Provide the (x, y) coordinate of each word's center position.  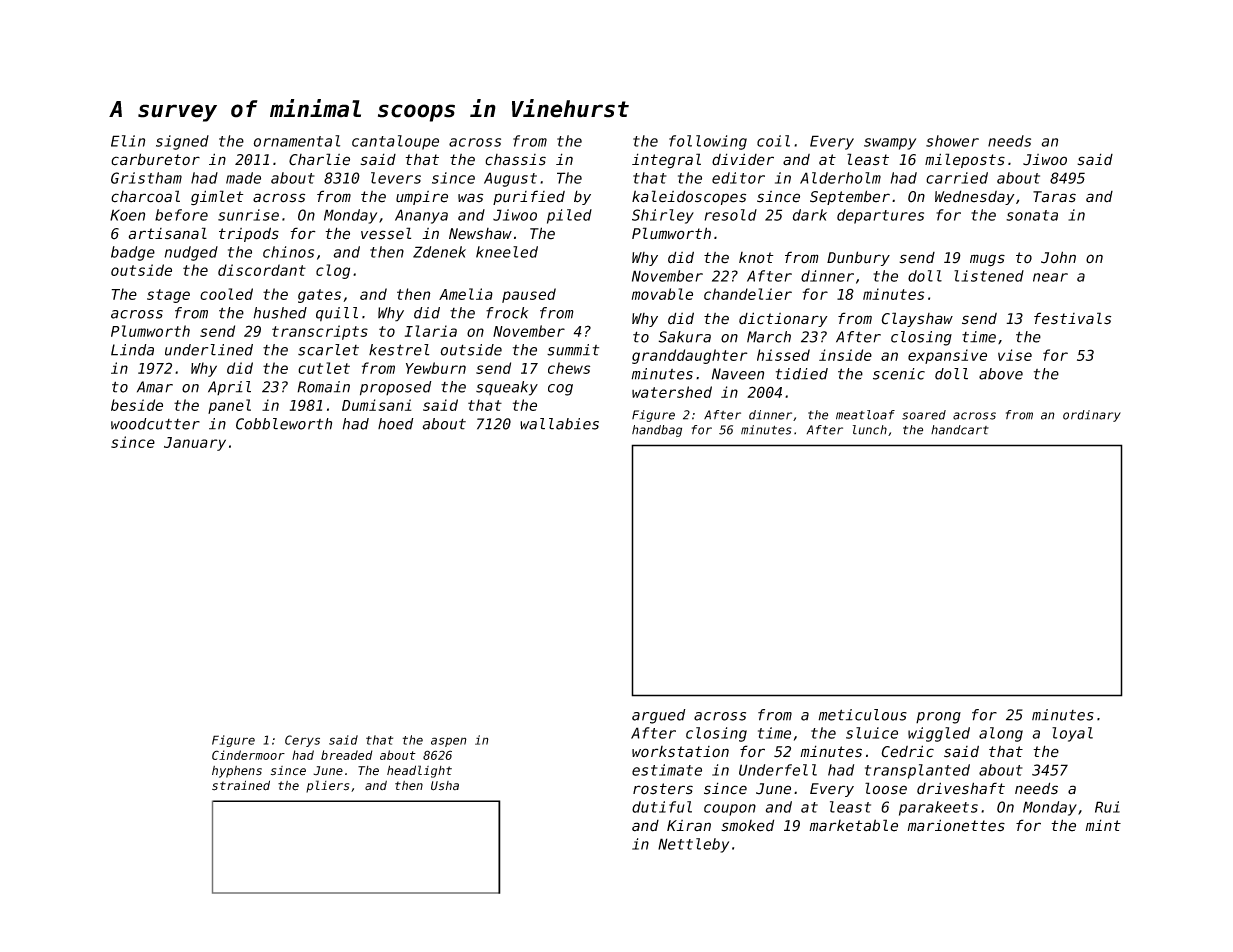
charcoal (145, 196)
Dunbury (858, 258)
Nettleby (693, 845)
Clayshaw (917, 319)
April (229, 388)
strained (241, 785)
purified (529, 197)
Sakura (684, 337)
